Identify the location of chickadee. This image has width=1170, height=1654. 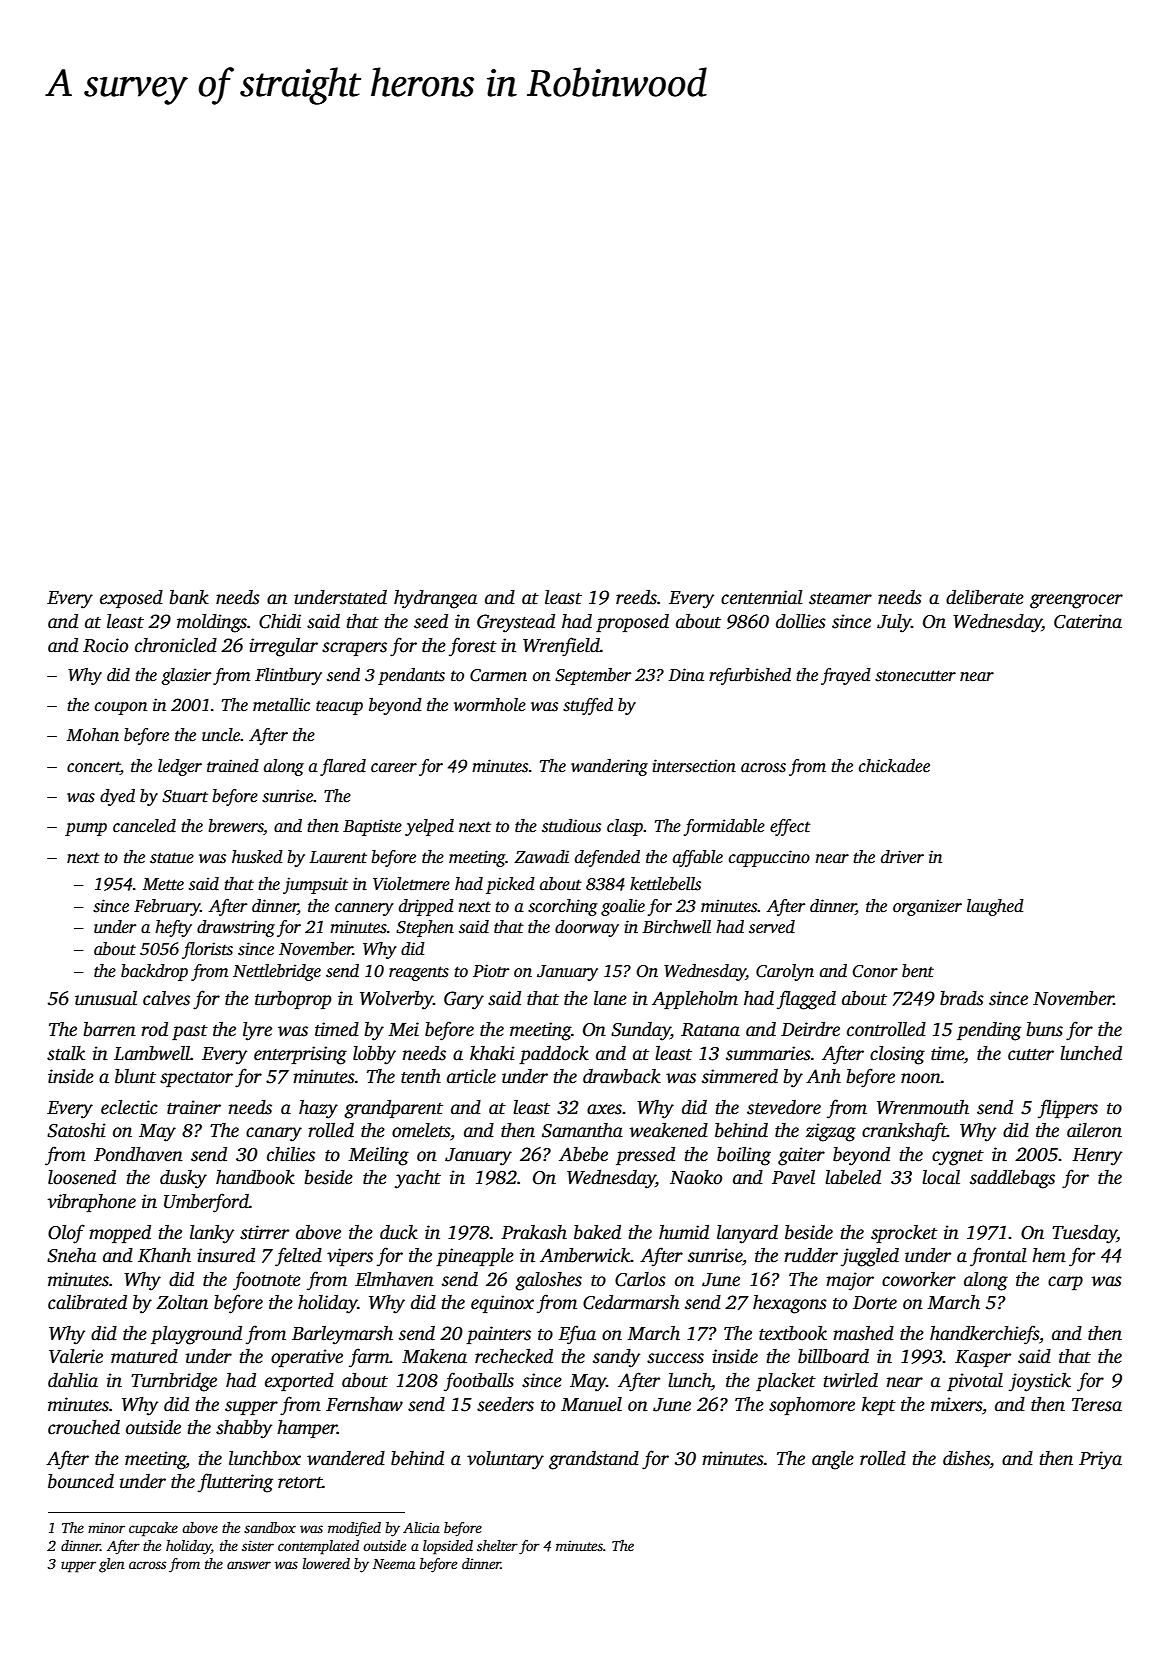
(894, 766).
